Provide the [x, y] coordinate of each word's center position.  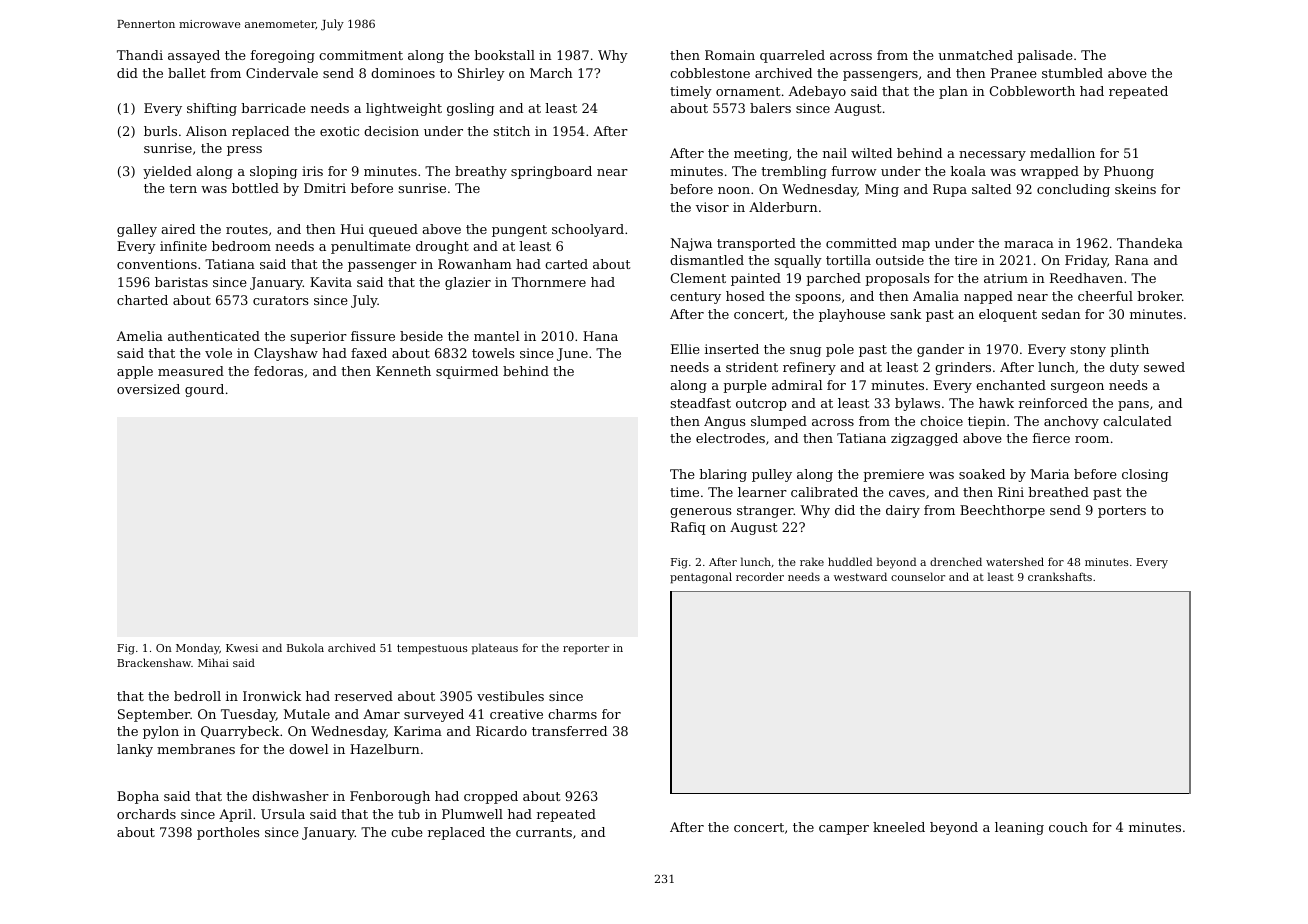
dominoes [403, 73]
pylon [161, 732]
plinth [1129, 350]
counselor [918, 576]
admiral [797, 385]
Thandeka [1150, 243]
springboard [551, 172]
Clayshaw [286, 354]
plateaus [495, 649]
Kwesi [242, 648]
